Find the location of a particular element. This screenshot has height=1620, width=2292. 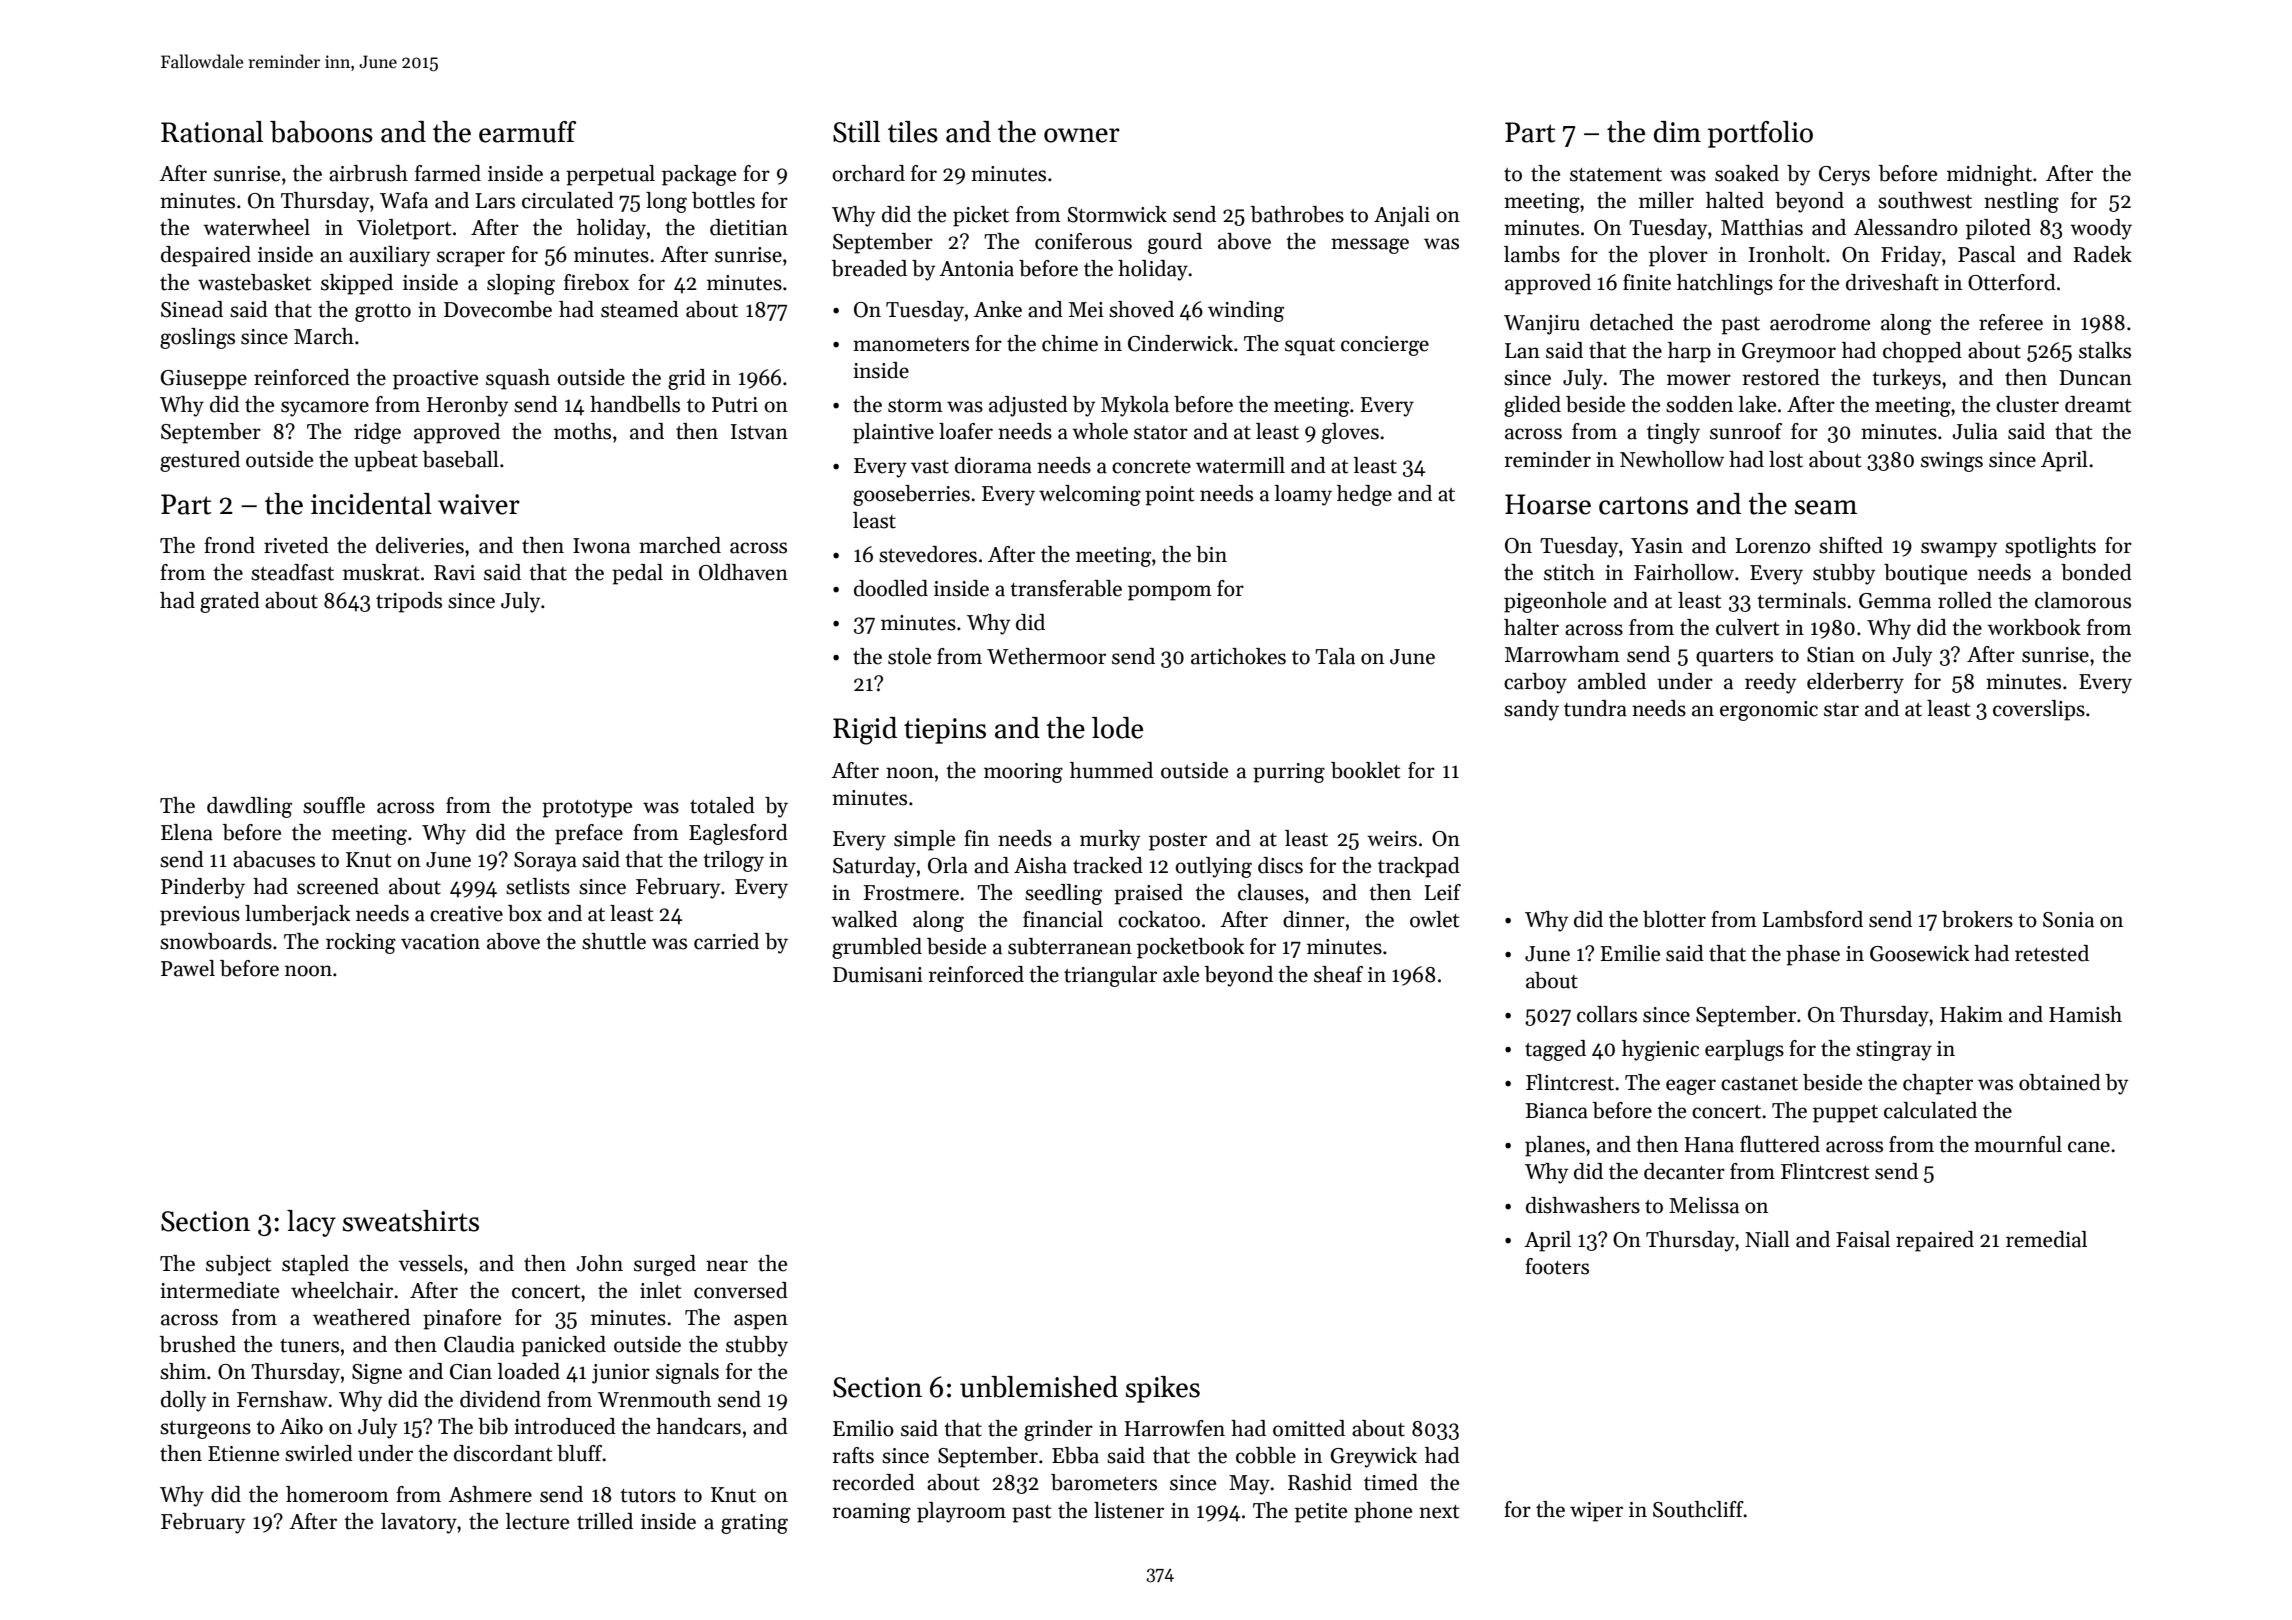

playroom is located at coordinates (961, 1512).
